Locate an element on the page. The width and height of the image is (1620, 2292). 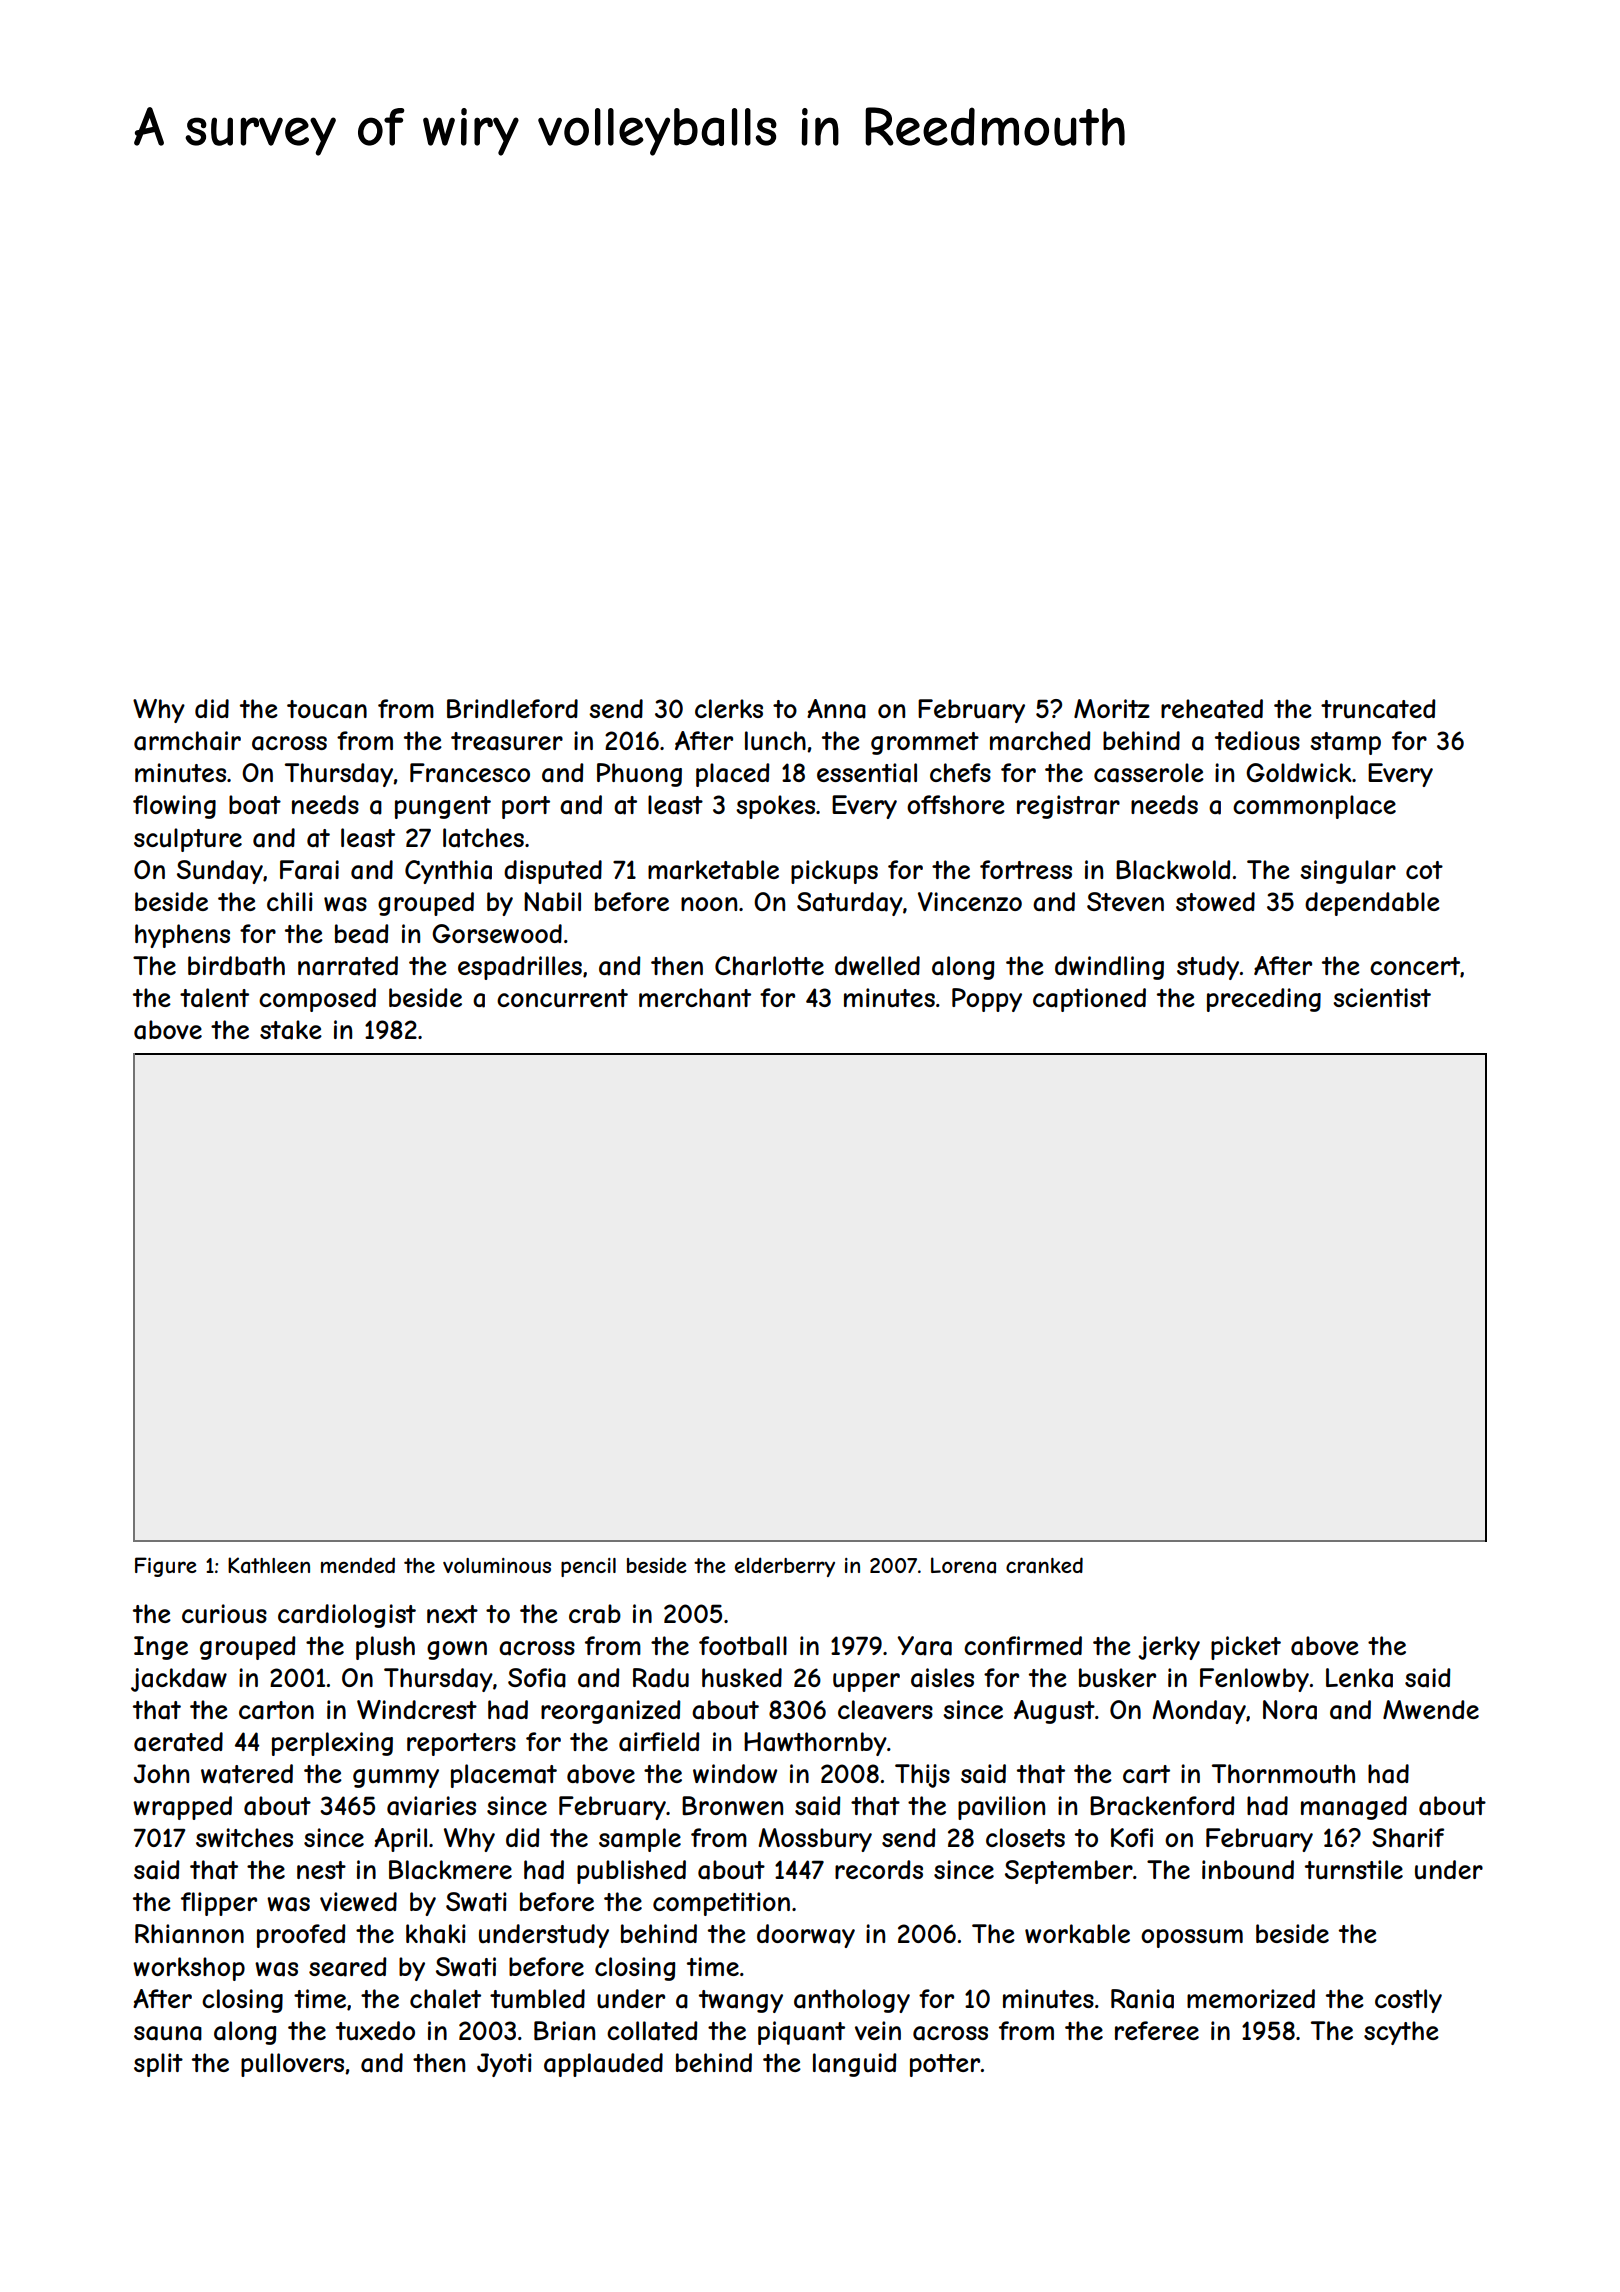
concert is located at coordinates (1415, 966).
